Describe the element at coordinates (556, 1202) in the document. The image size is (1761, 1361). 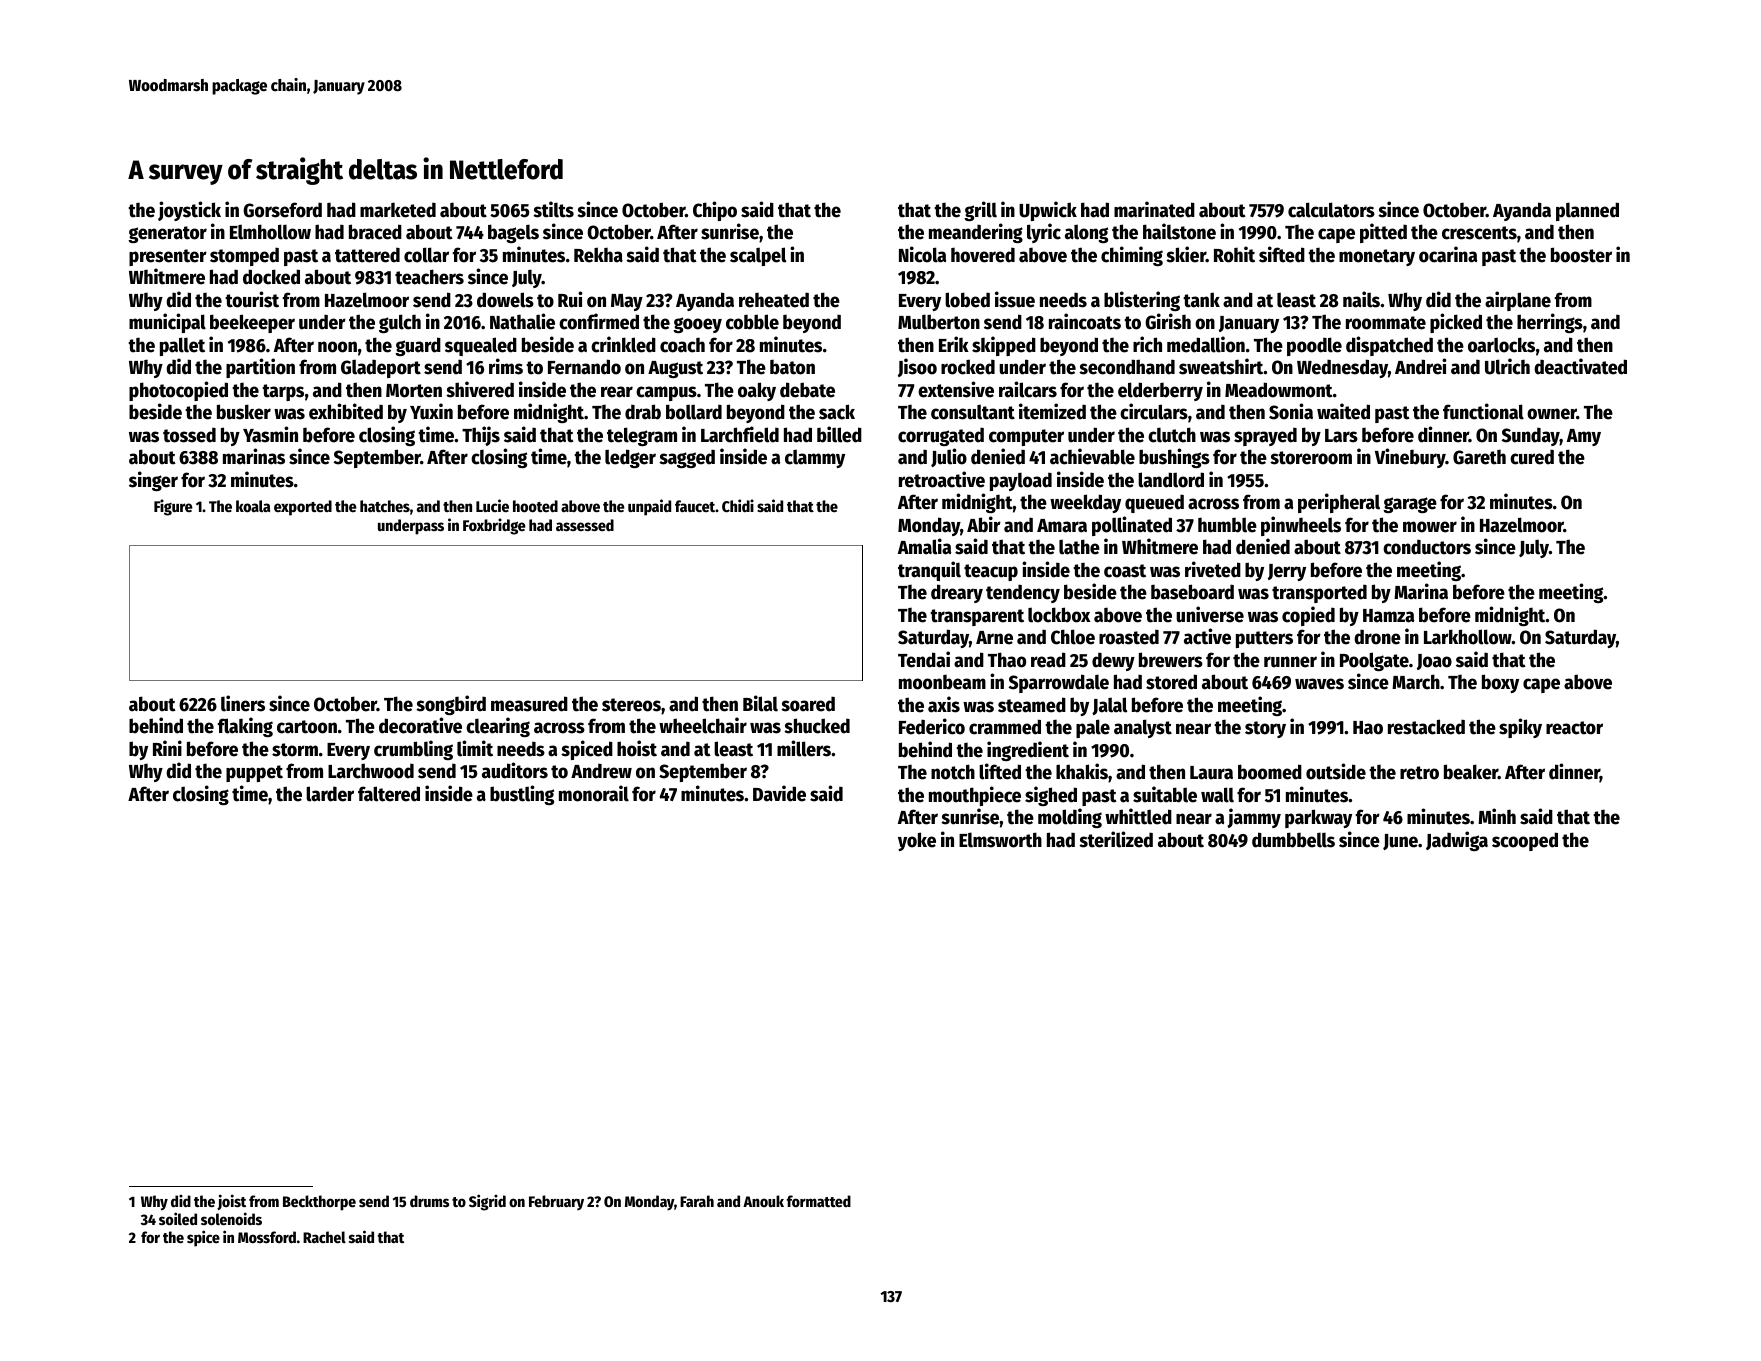
I see `February` at that location.
